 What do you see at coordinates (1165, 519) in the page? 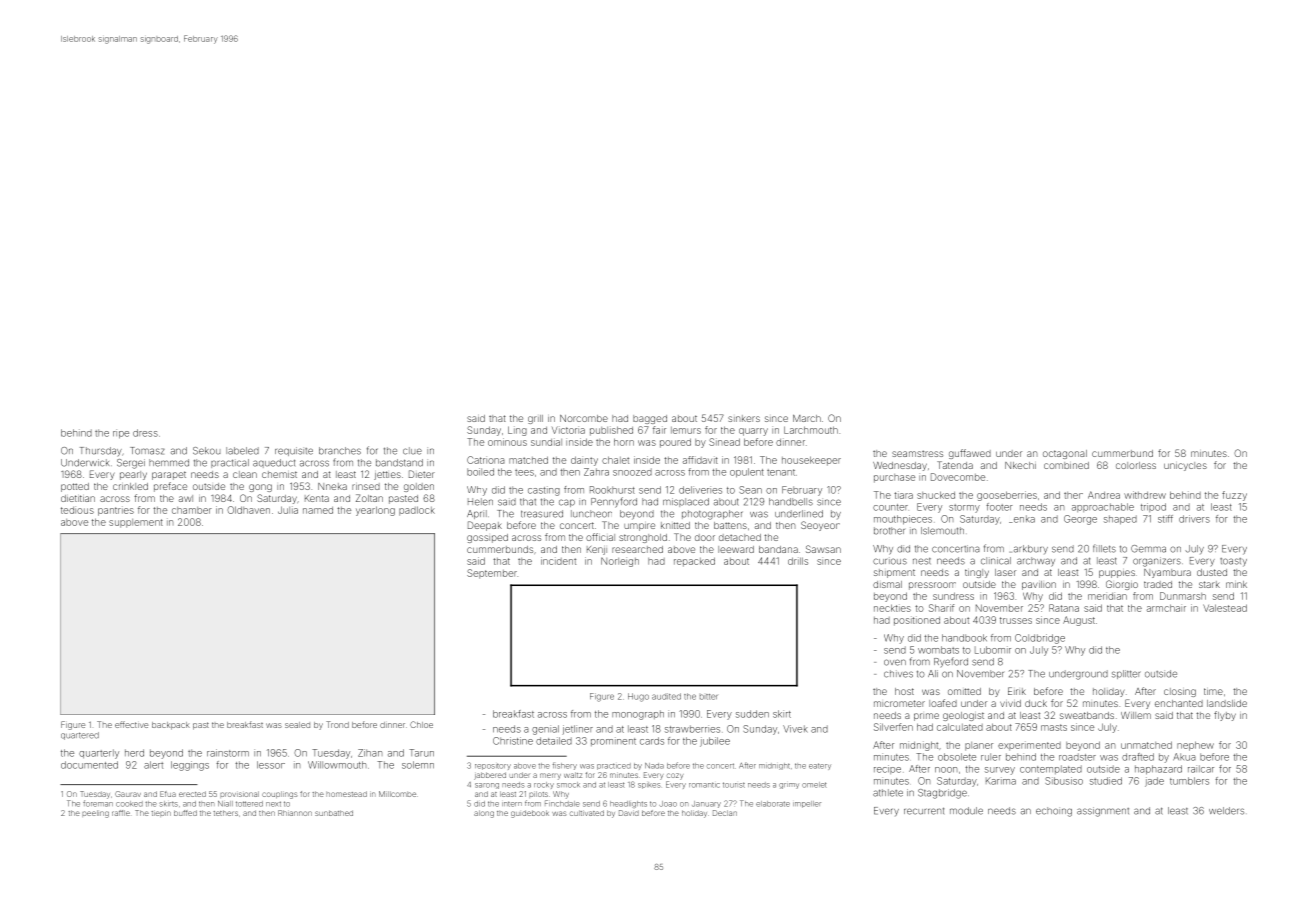
I see `stiff` at bounding box center [1165, 519].
